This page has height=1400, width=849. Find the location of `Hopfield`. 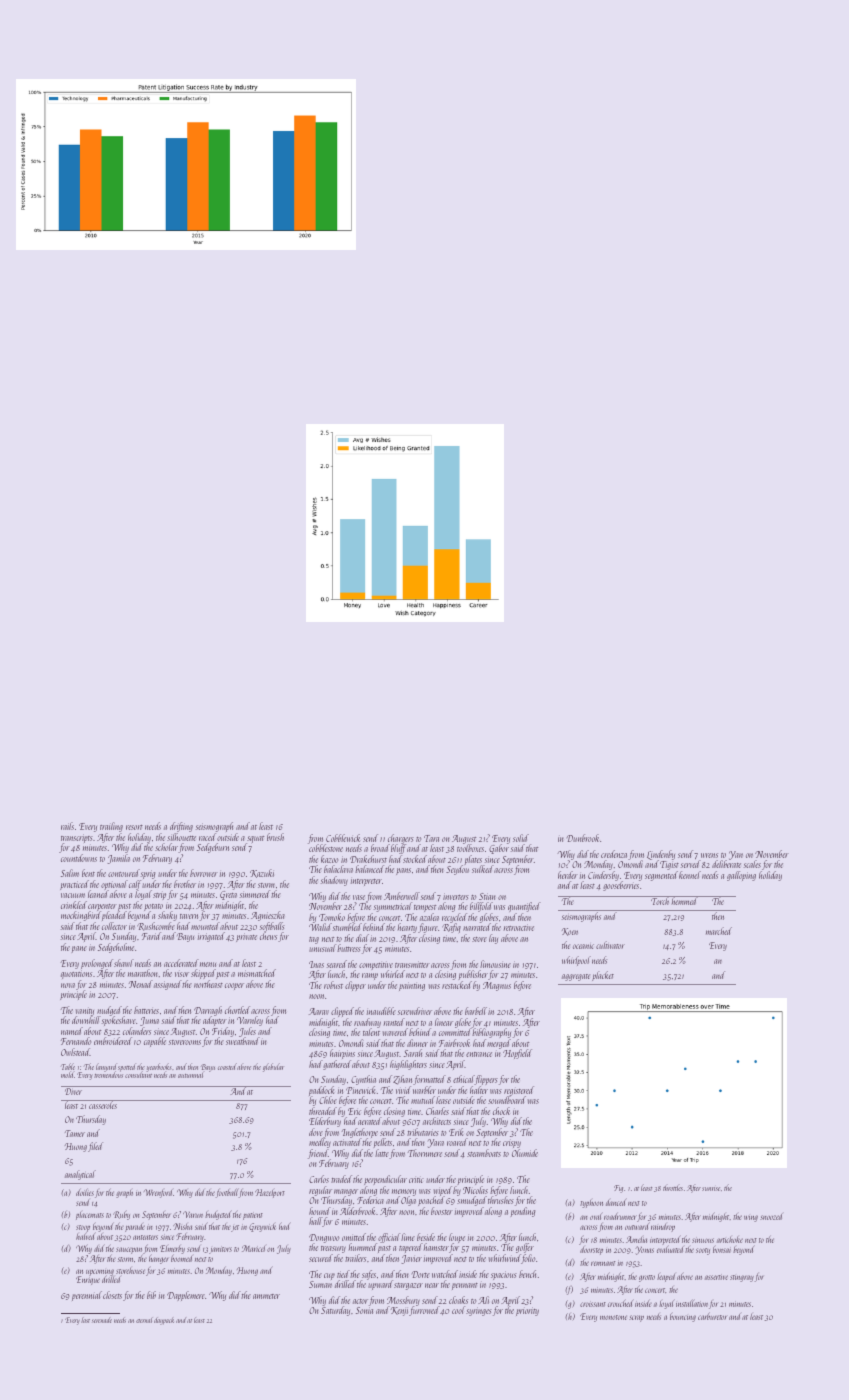

Hopfield is located at coordinates (517, 1054).
